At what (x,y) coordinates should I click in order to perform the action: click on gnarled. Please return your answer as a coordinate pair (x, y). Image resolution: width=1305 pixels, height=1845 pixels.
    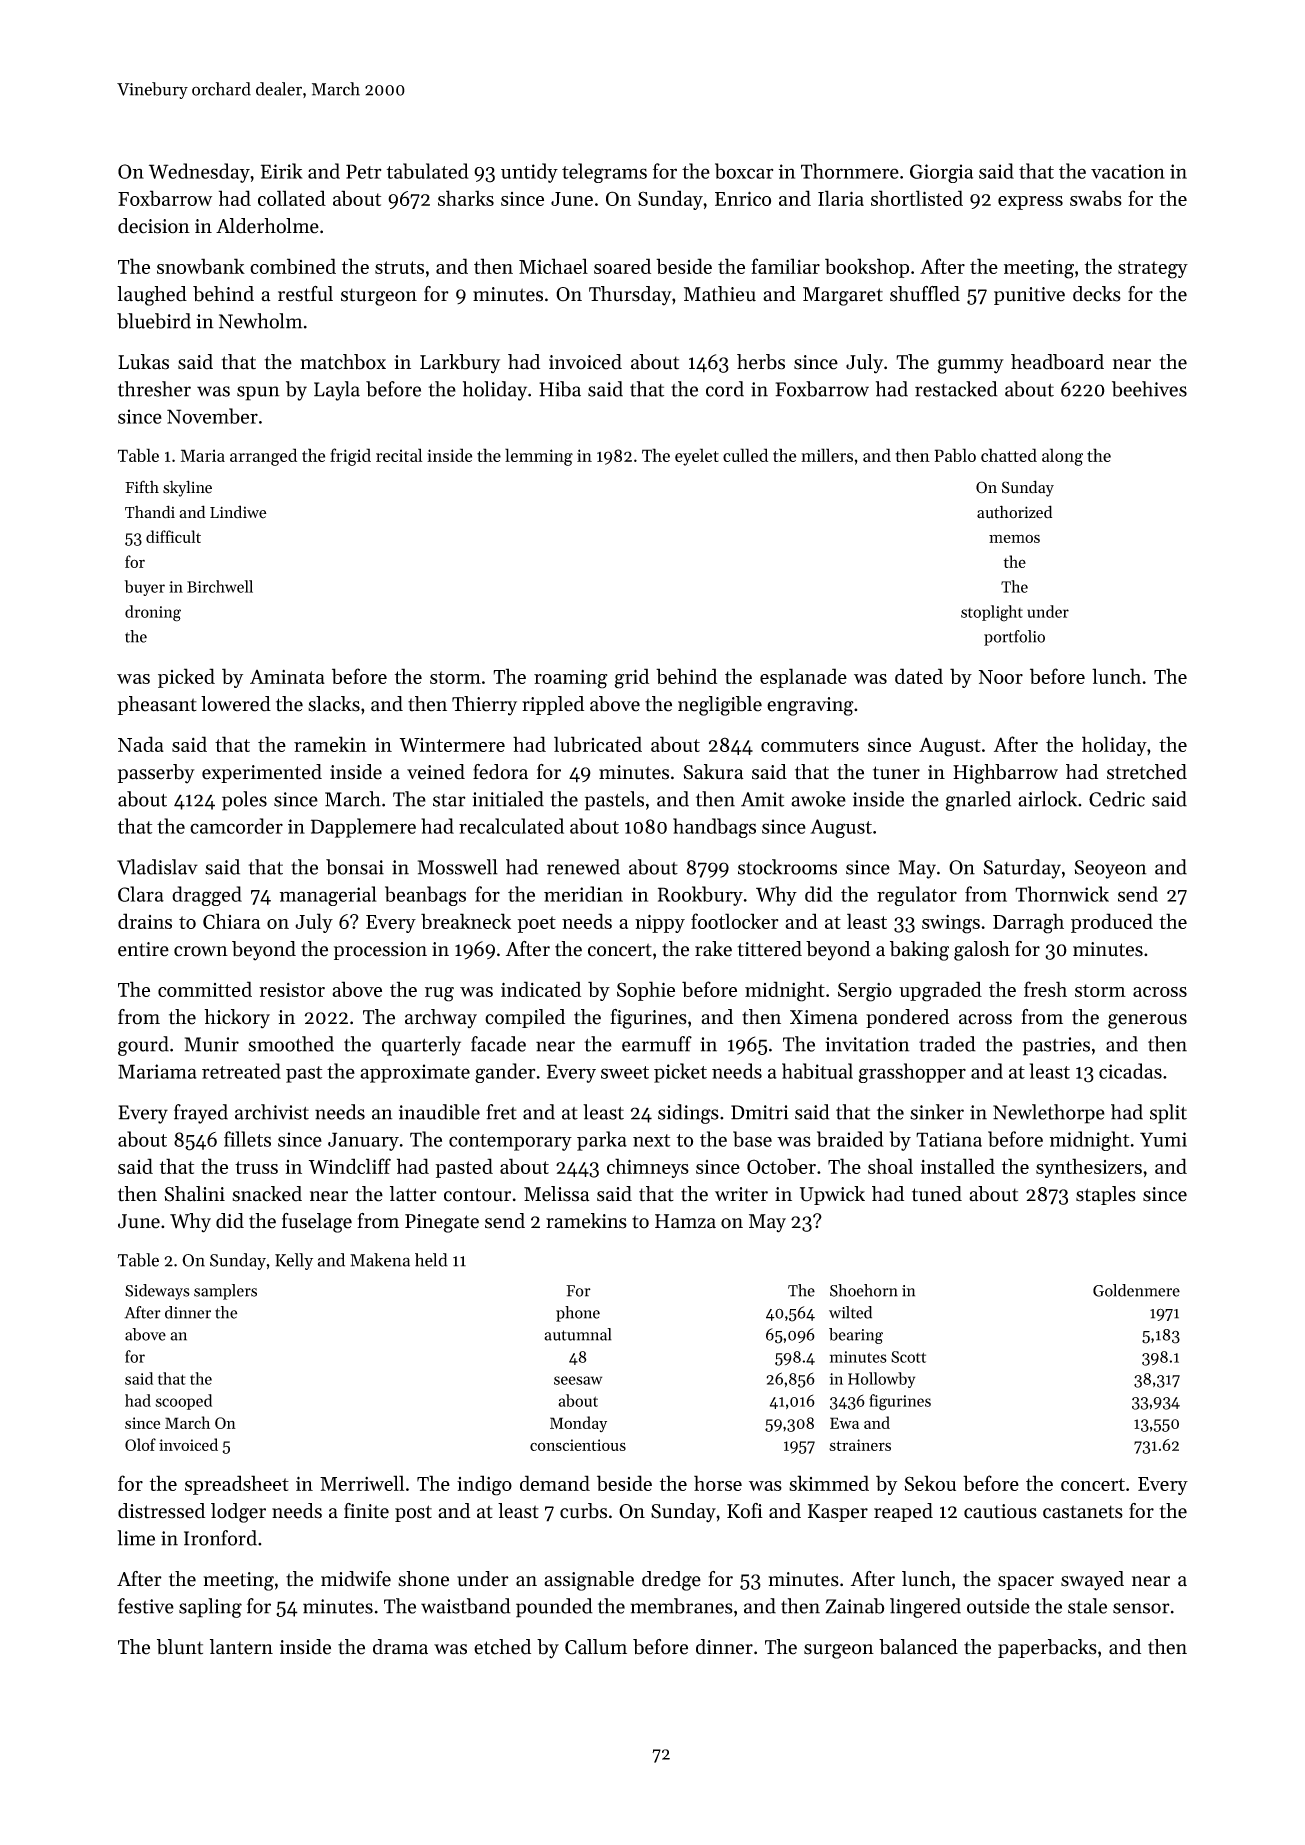
    Looking at the image, I should click on (978, 801).
